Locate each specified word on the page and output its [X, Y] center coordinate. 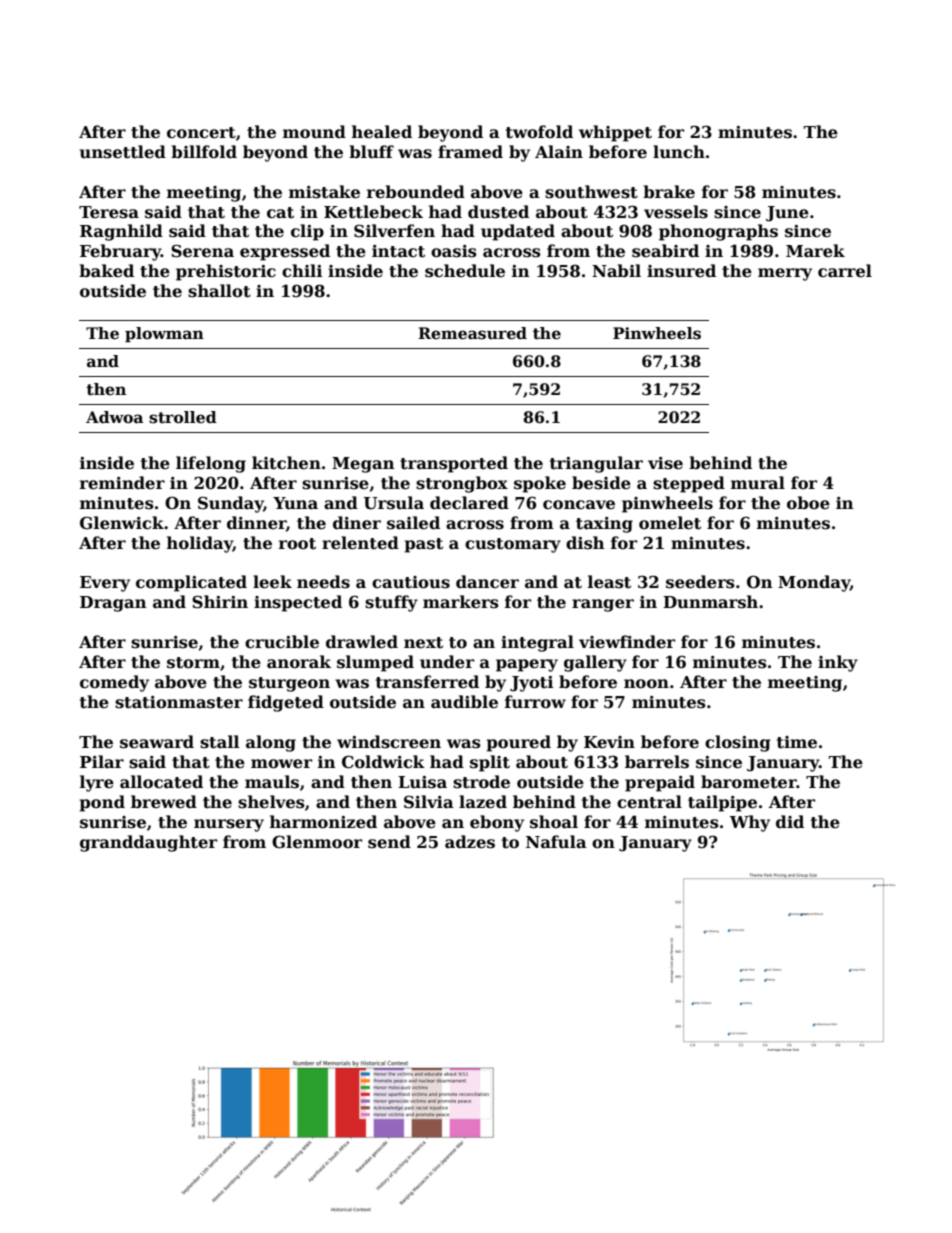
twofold [539, 132]
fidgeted [286, 703]
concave [579, 505]
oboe [808, 503]
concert [201, 133]
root [297, 544]
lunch [679, 152]
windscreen [389, 742]
